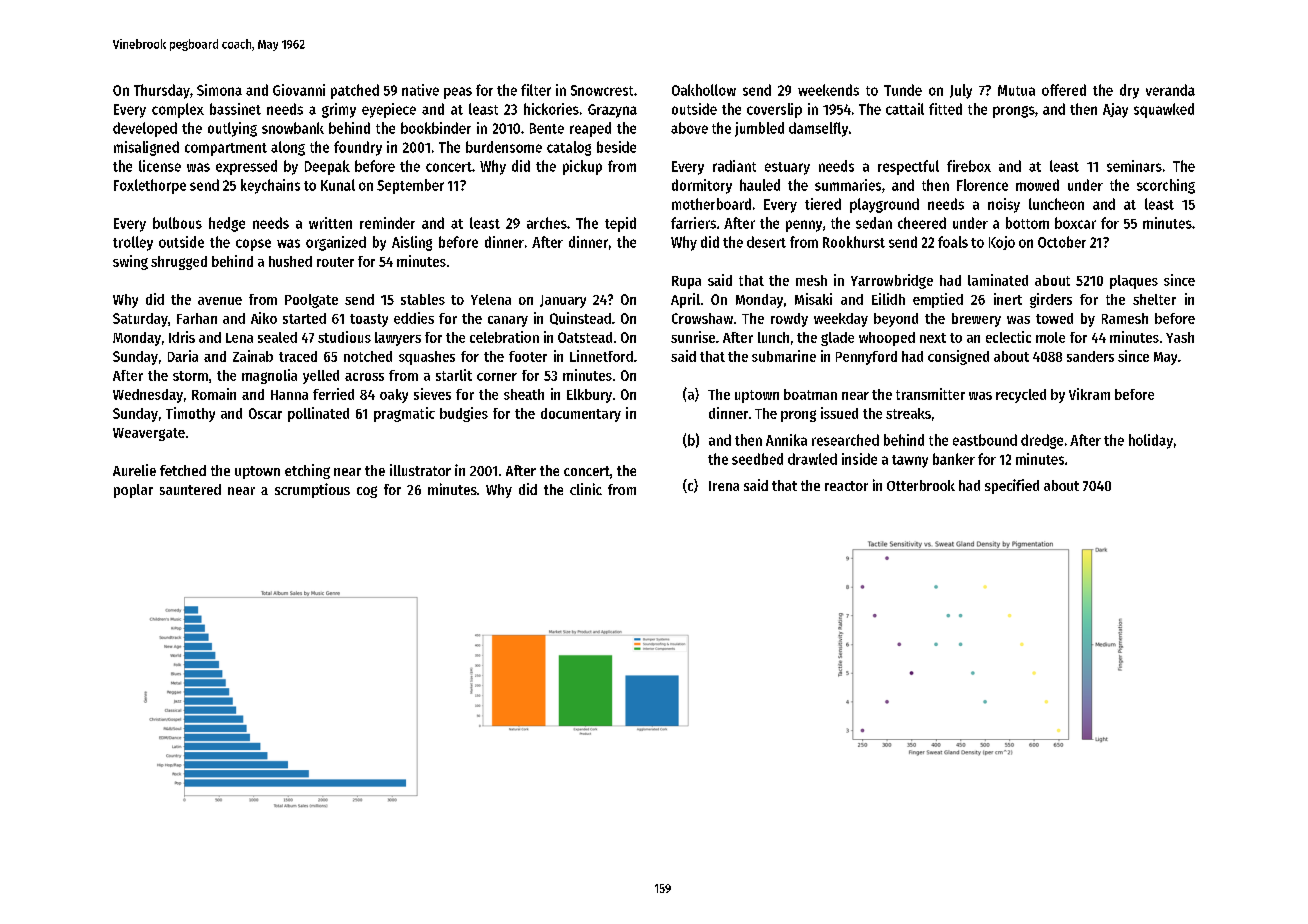  I want to click on Linnetford, so click(601, 356).
